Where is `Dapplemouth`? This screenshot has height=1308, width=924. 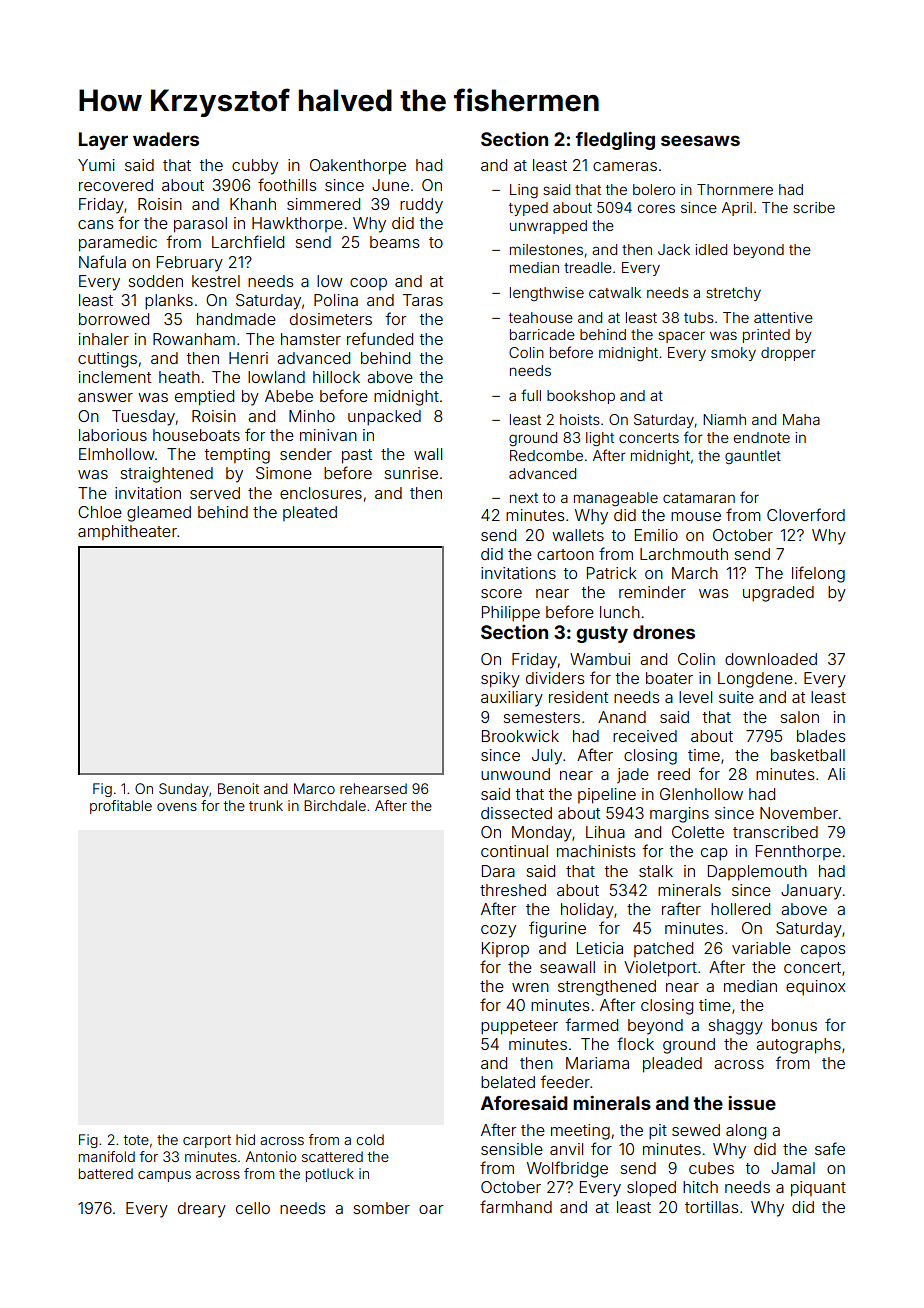 Dapplemouth is located at coordinates (757, 873).
